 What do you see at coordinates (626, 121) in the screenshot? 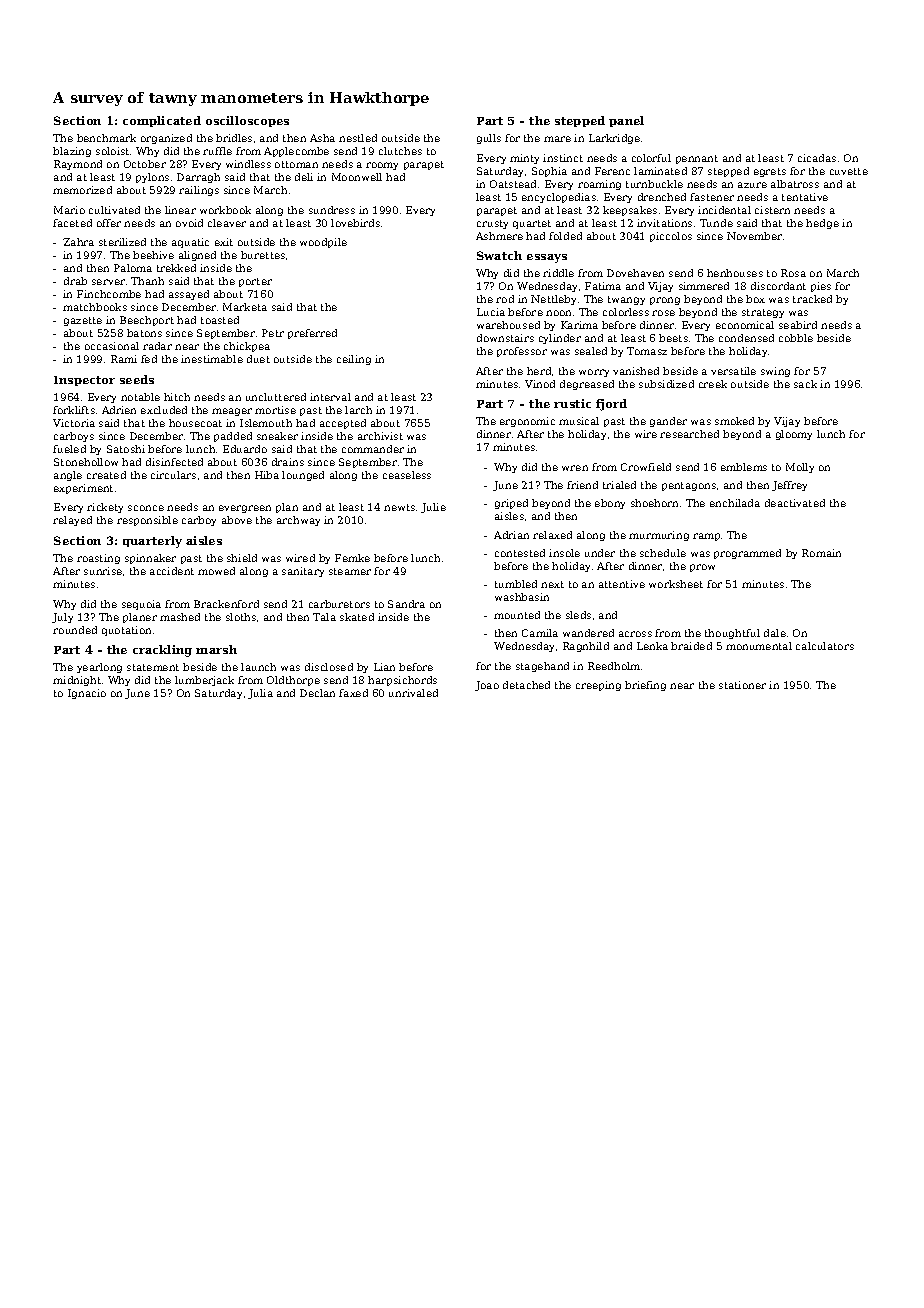
I see `panel` at bounding box center [626, 121].
